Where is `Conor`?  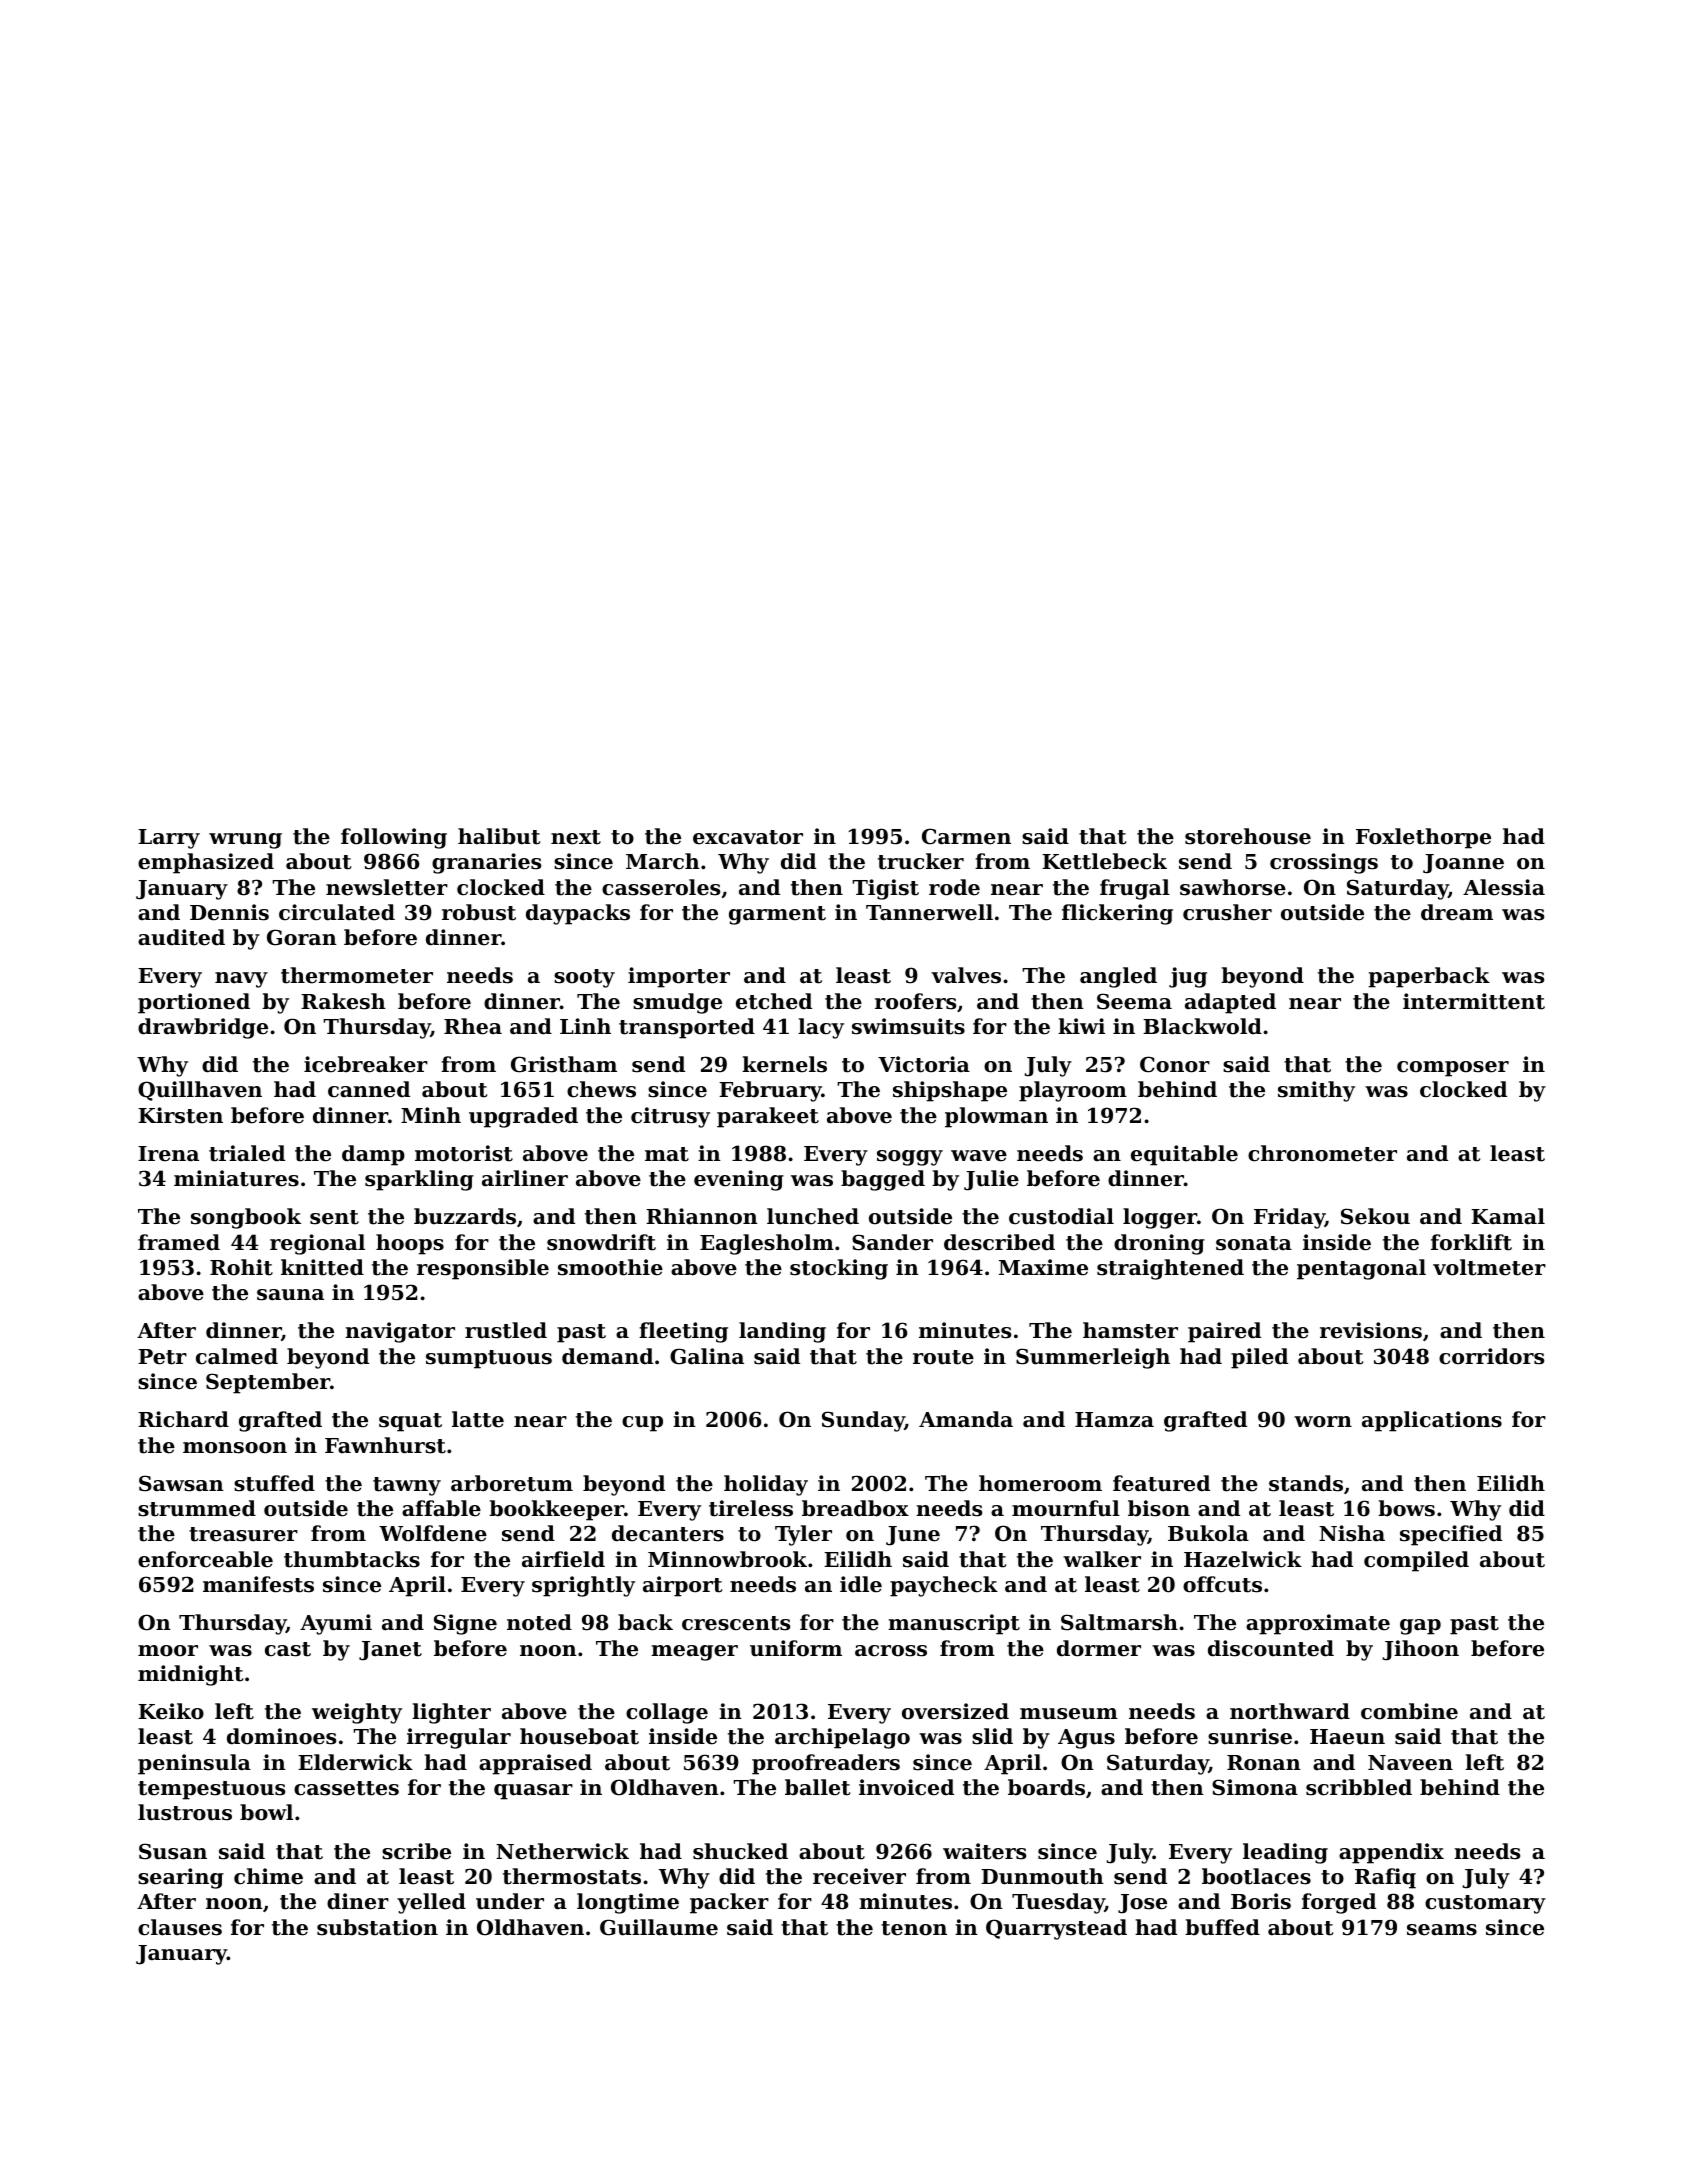 Conor is located at coordinates (1175, 1064).
